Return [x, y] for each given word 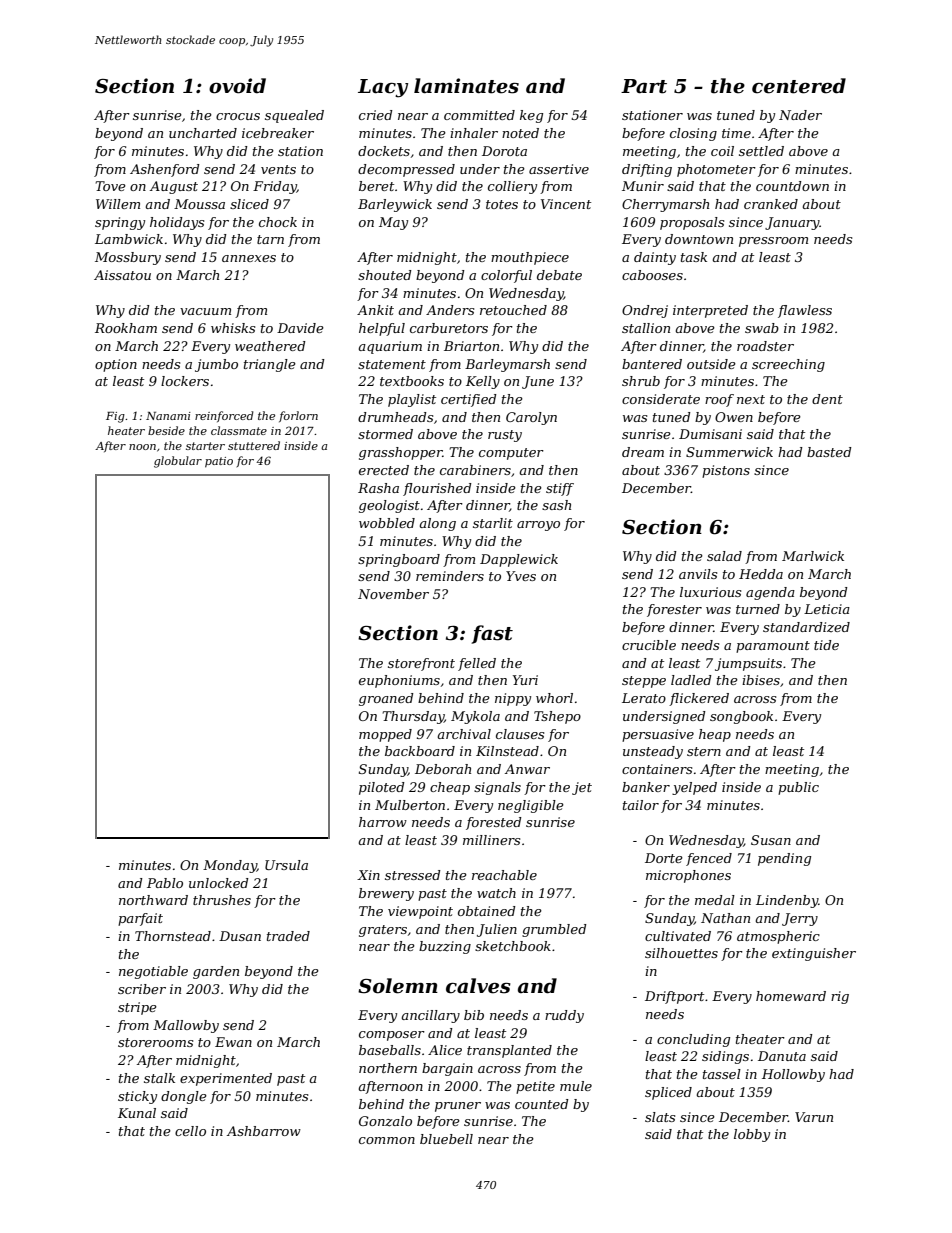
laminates [466, 86]
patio [219, 462]
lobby [752, 1135]
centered [799, 86]
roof [719, 400]
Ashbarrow [264, 1131]
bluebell [446, 1139]
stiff [560, 489]
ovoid [237, 86]
